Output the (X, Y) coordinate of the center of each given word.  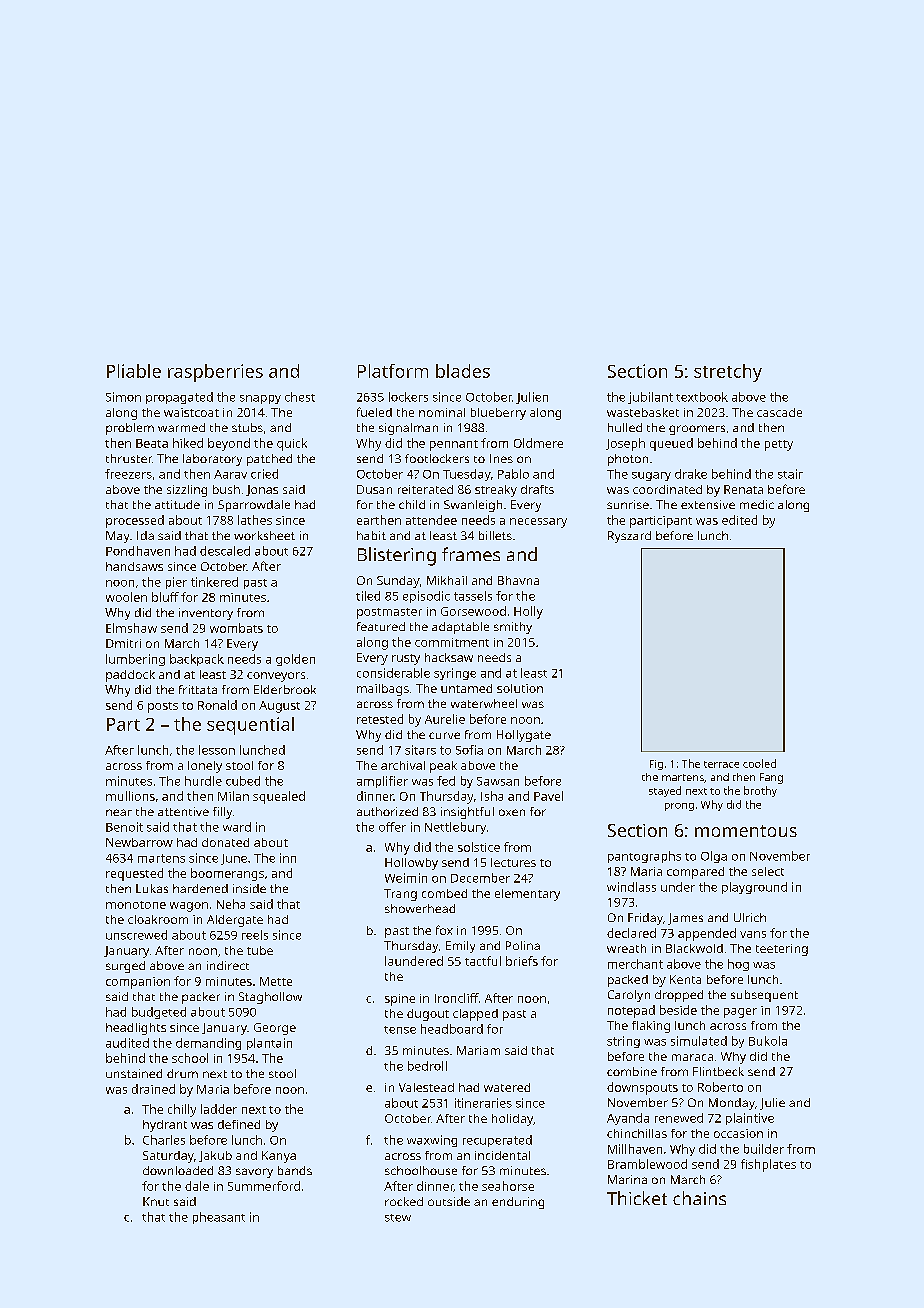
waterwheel (484, 703)
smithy (513, 628)
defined (239, 1124)
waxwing (432, 1141)
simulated (699, 1041)
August (279, 707)
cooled (759, 763)
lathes (255, 520)
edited (739, 520)
